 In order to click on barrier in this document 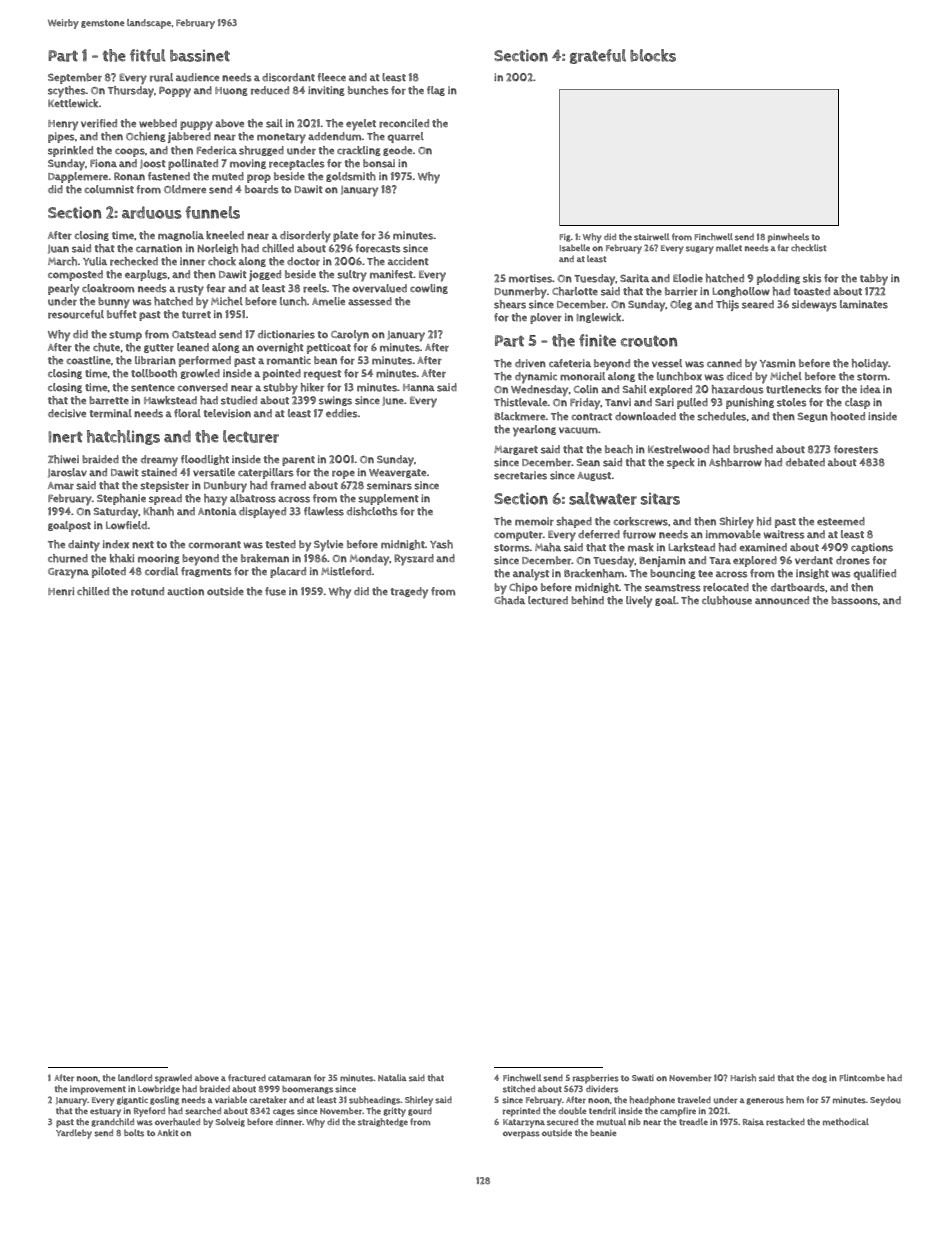, I will do `click(681, 291)`.
